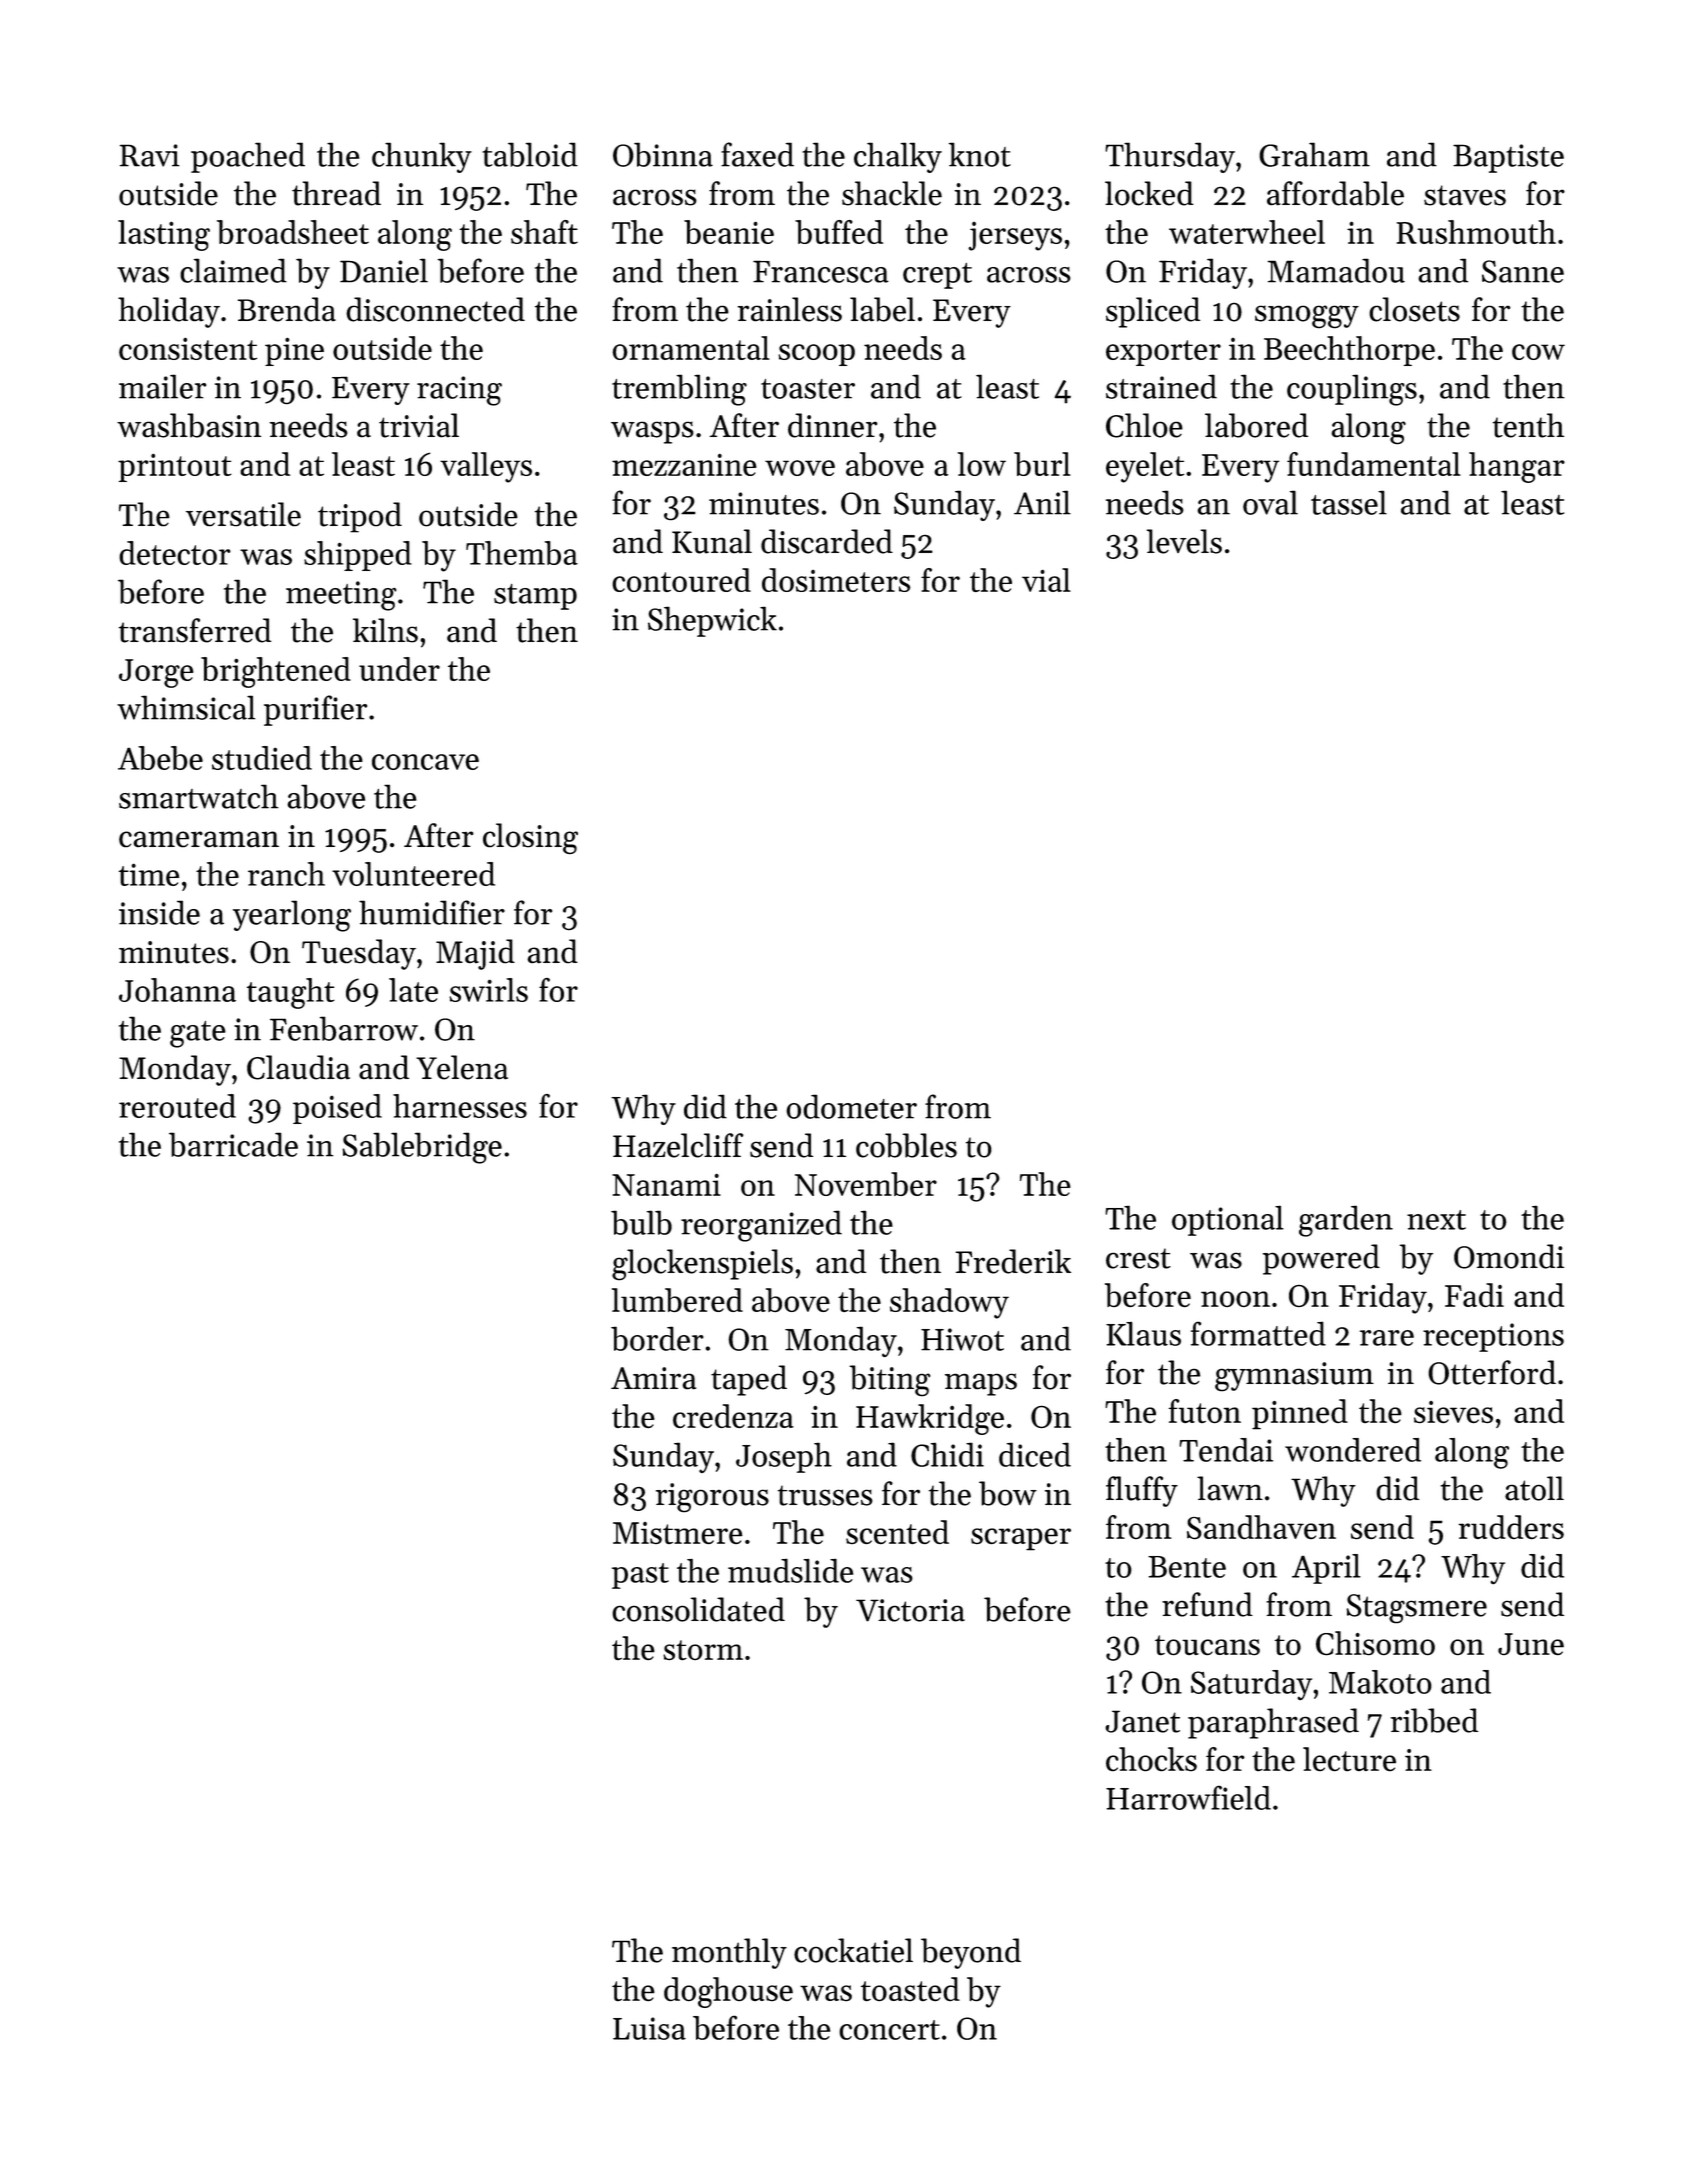 This document has height=2178, width=1683. What do you see at coordinates (1436, 1220) in the document?
I see `next` at bounding box center [1436, 1220].
